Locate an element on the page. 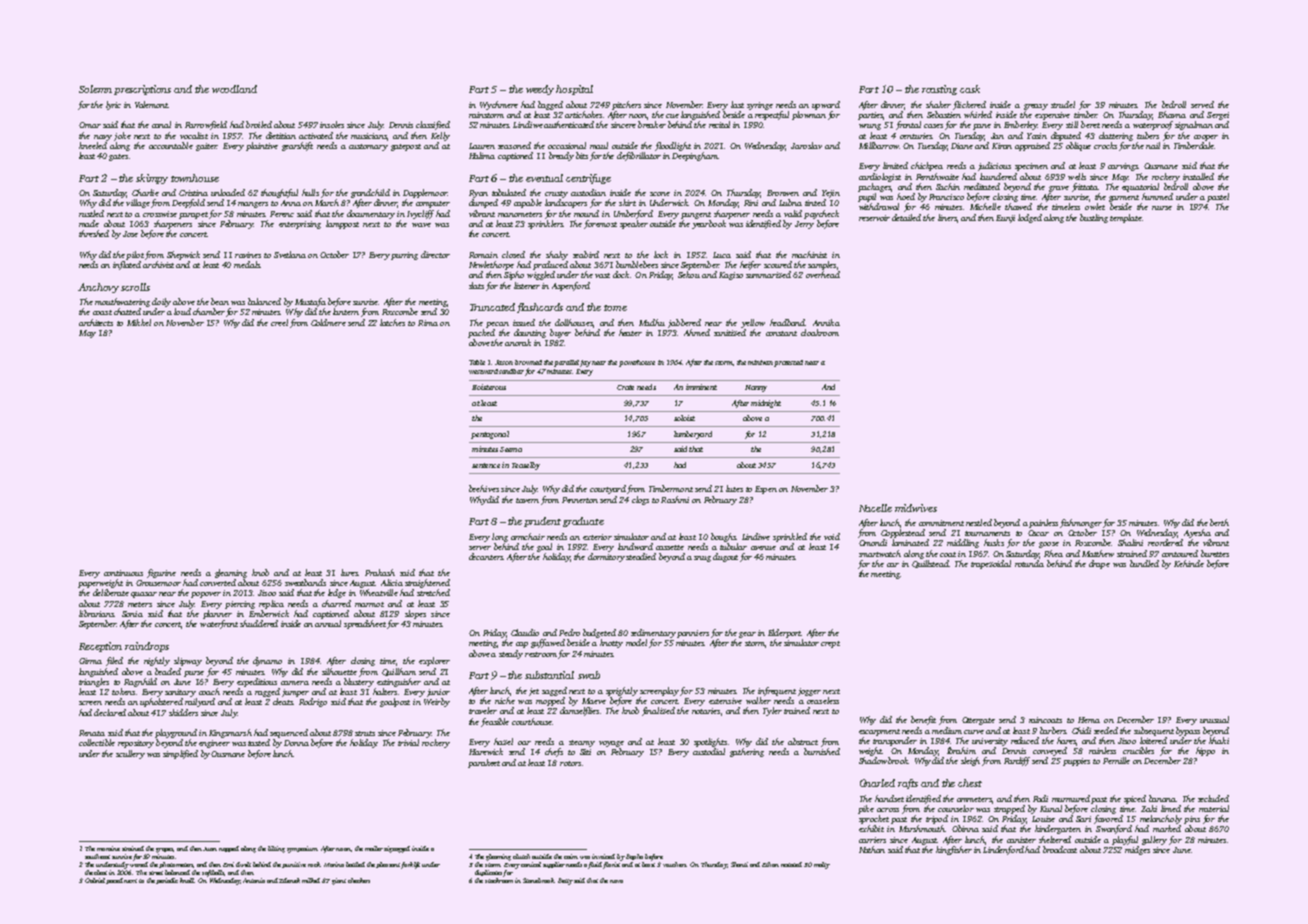 The width and height of the image is (1308, 924). rotunda is located at coordinates (1029, 563).
